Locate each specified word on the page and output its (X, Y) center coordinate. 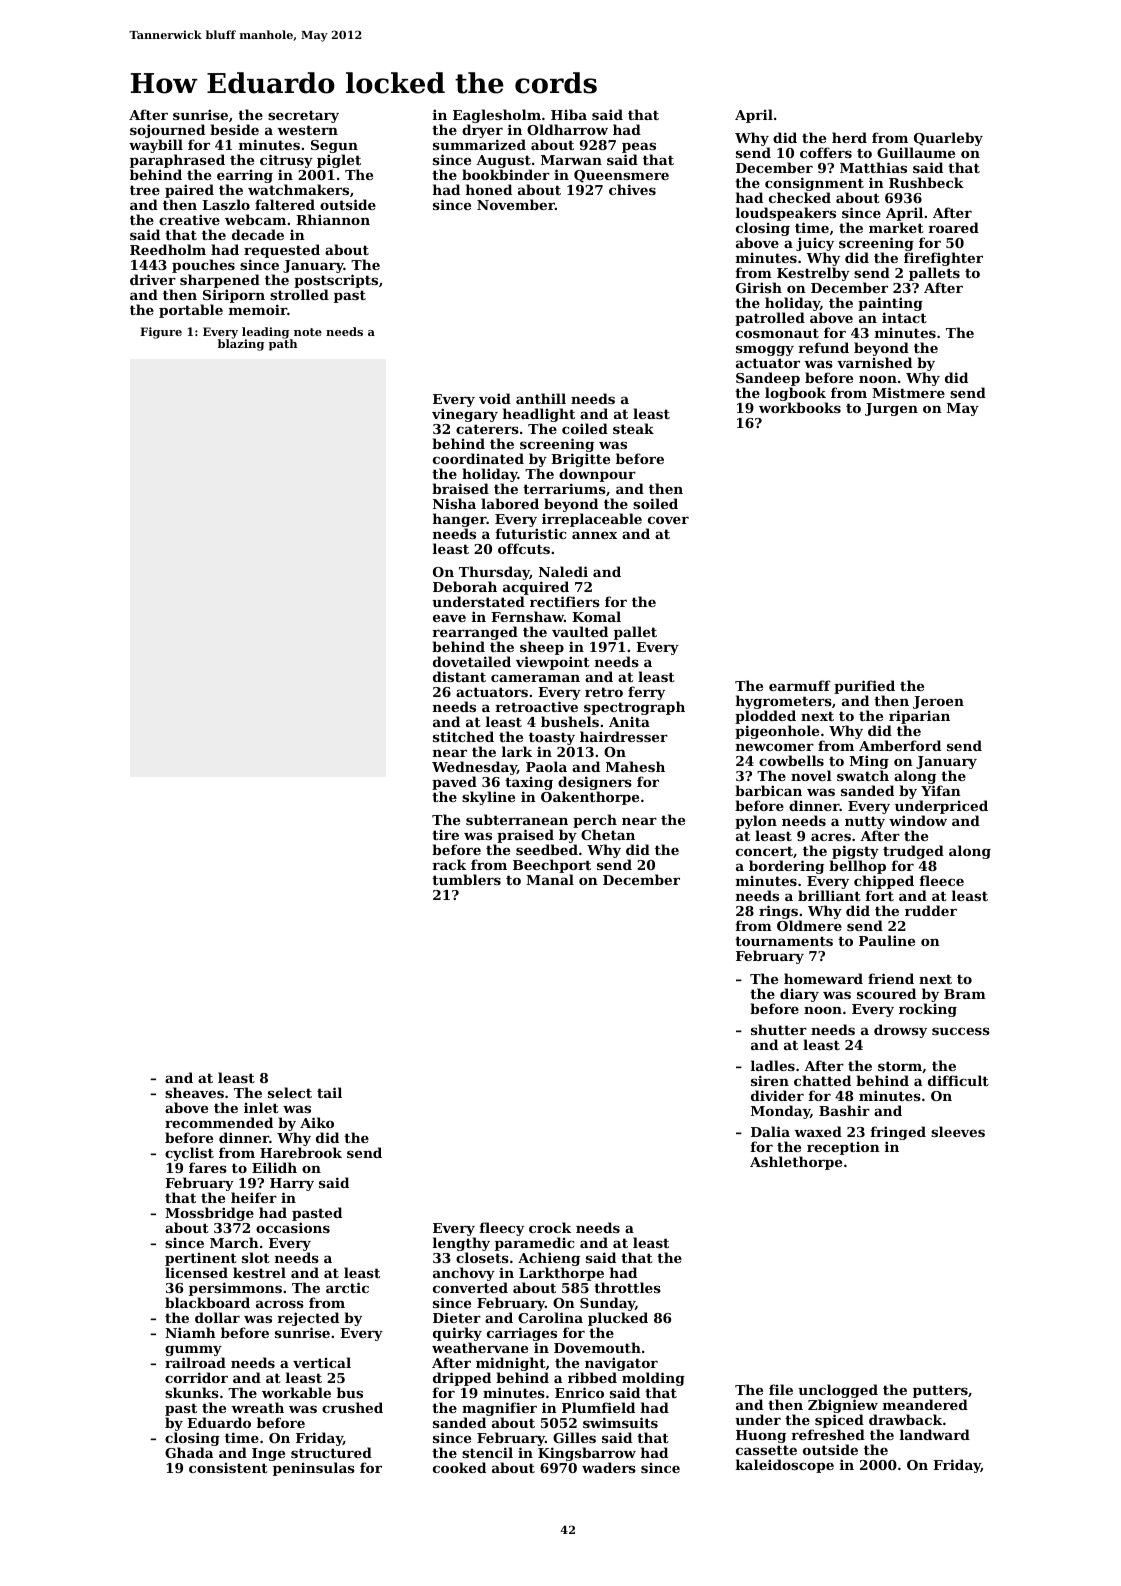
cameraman (535, 678)
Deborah (465, 586)
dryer (482, 132)
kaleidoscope (785, 1466)
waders (609, 1467)
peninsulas (314, 1469)
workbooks (800, 407)
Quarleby (948, 139)
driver (153, 280)
